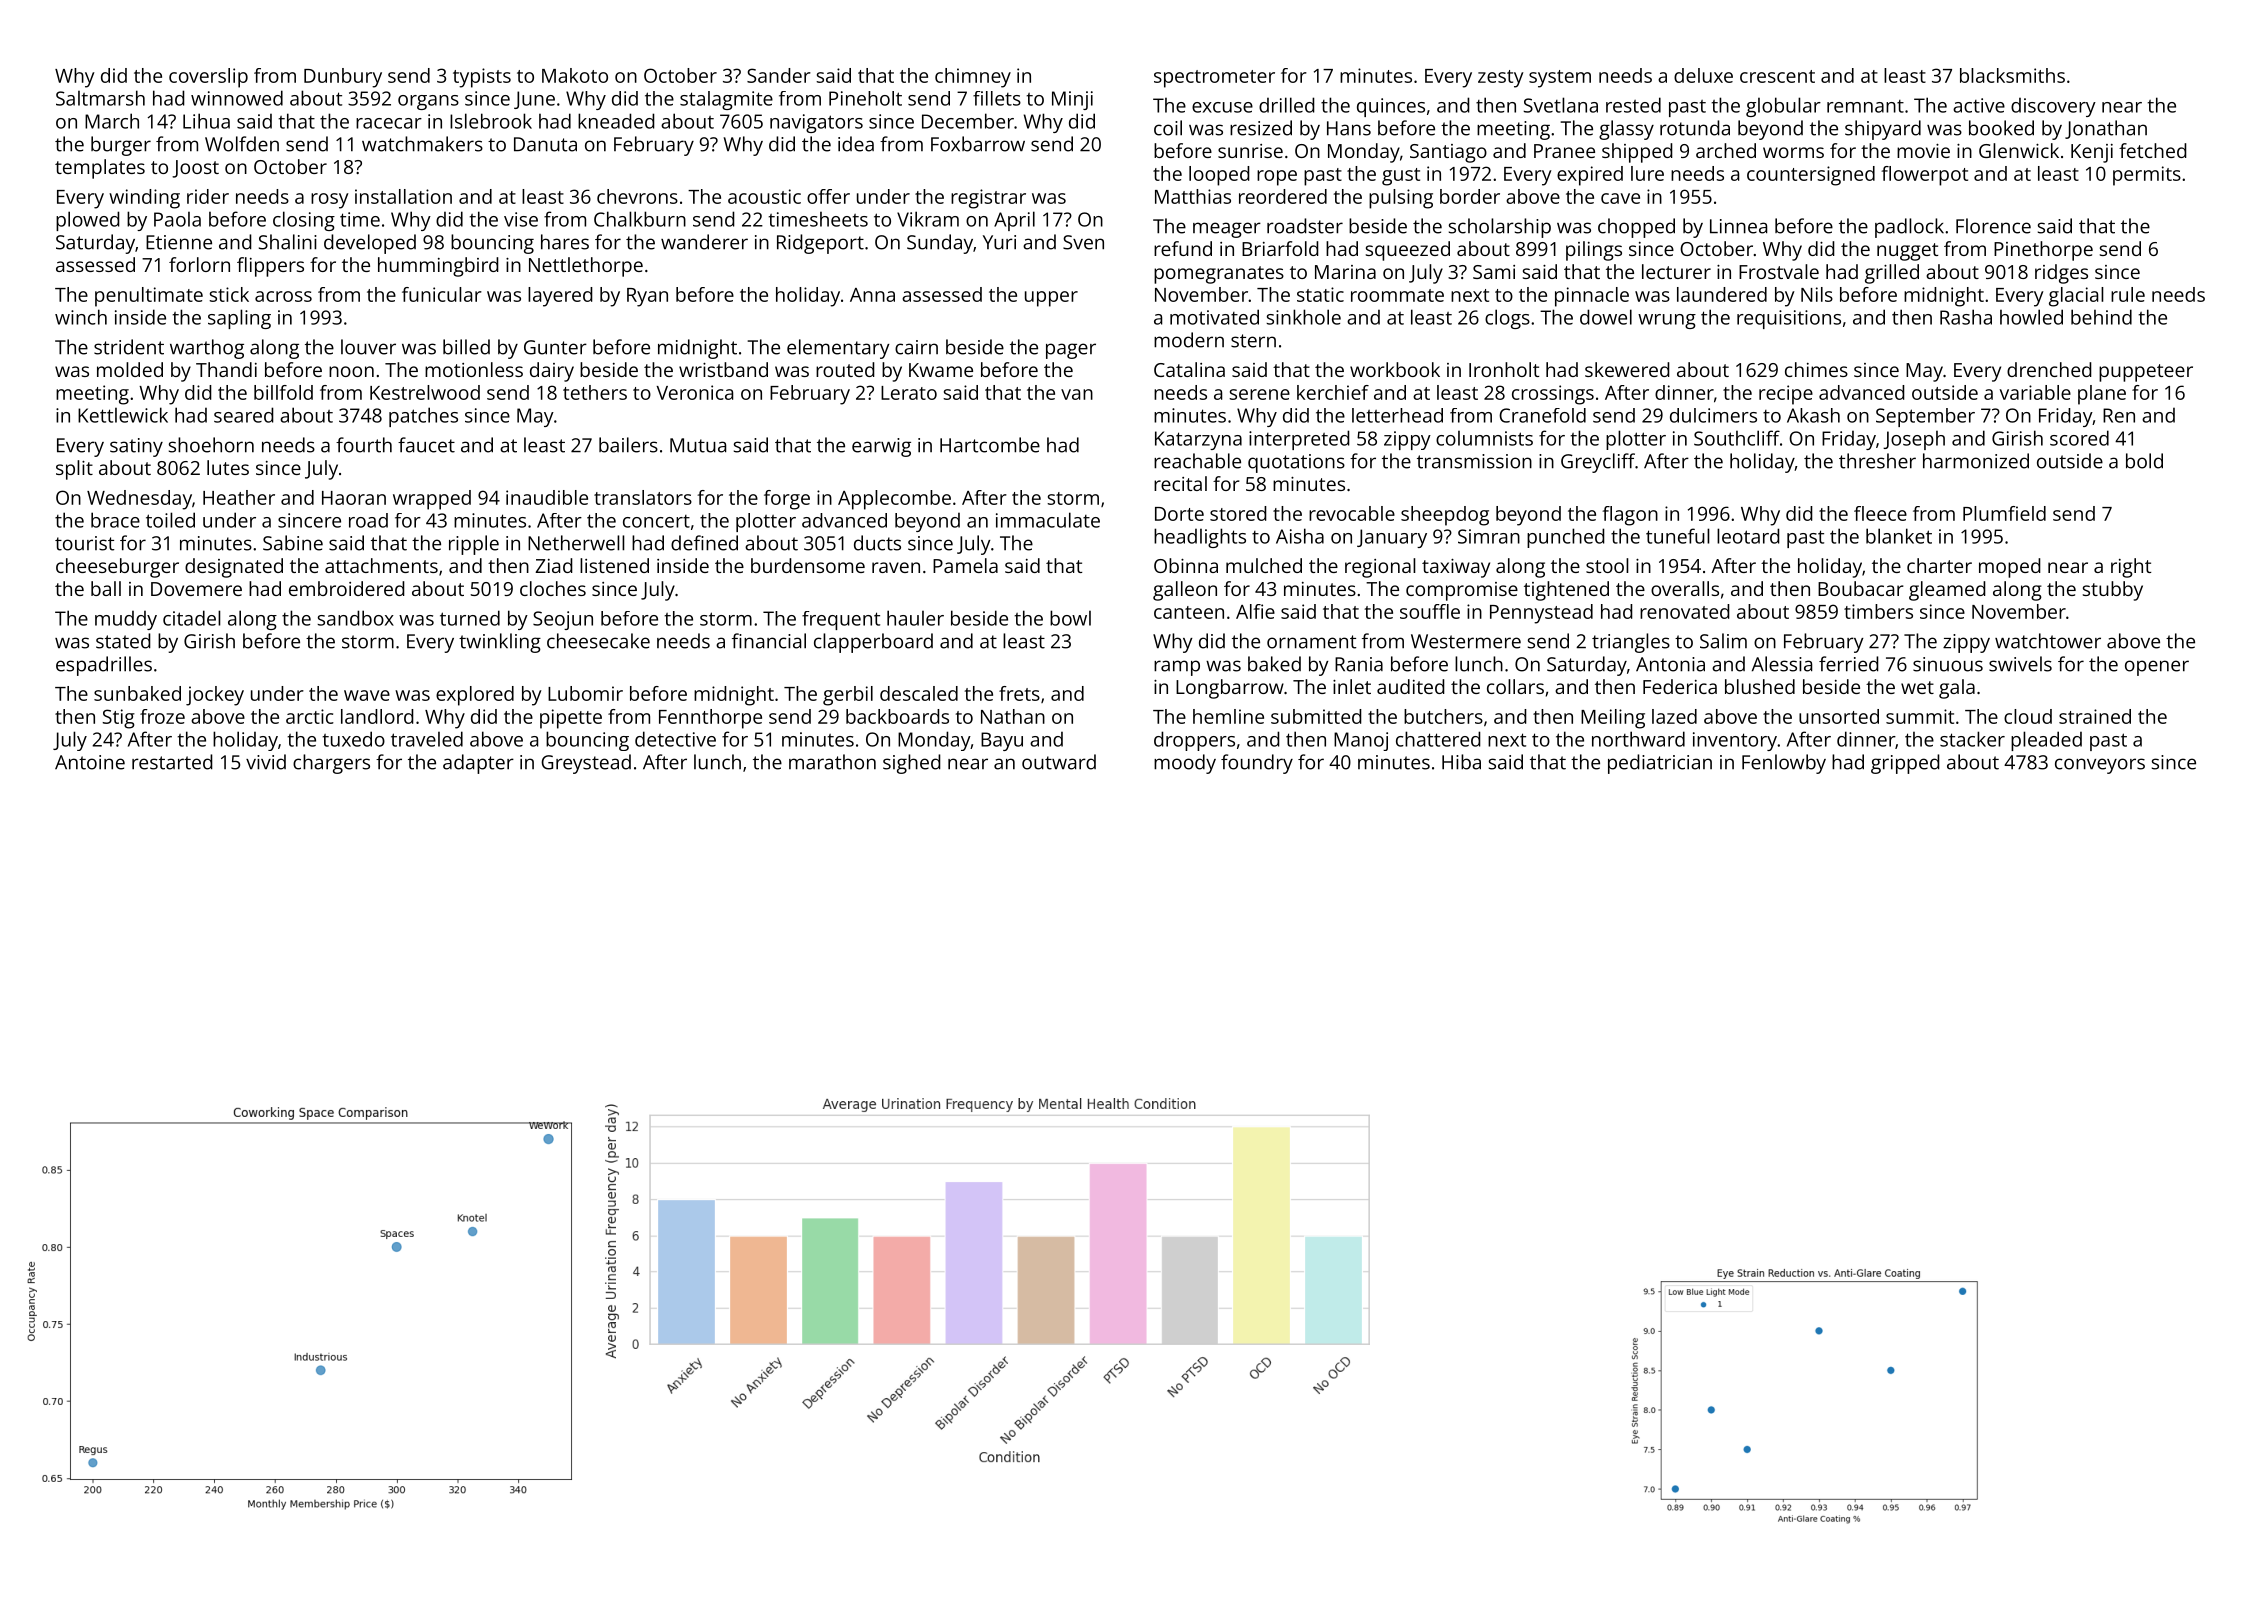 The height and width of the image is (1601, 2264). What do you see at coordinates (2048, 641) in the image?
I see `watchtower` at bounding box center [2048, 641].
